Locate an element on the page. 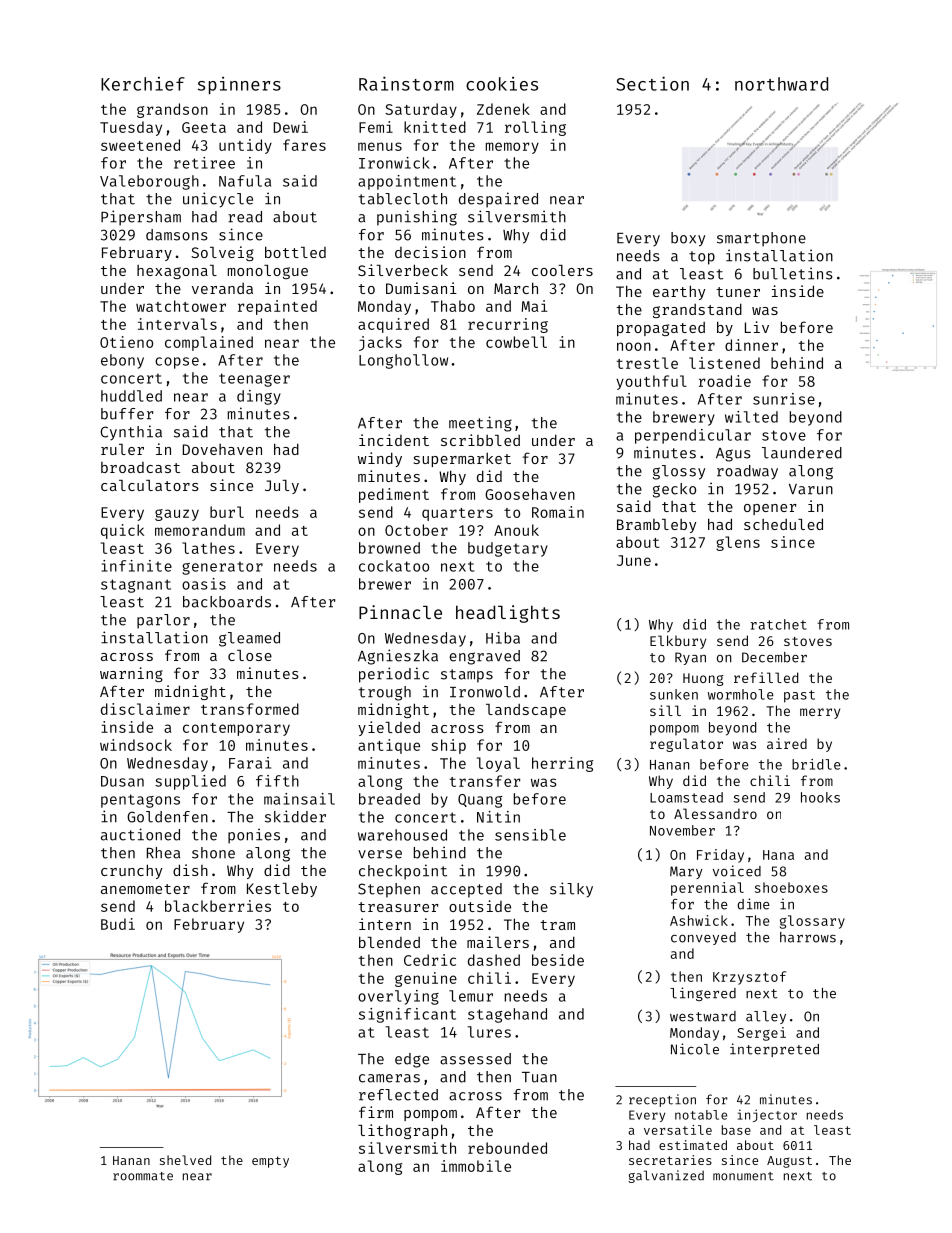  galvanized is located at coordinates (666, 1176).
